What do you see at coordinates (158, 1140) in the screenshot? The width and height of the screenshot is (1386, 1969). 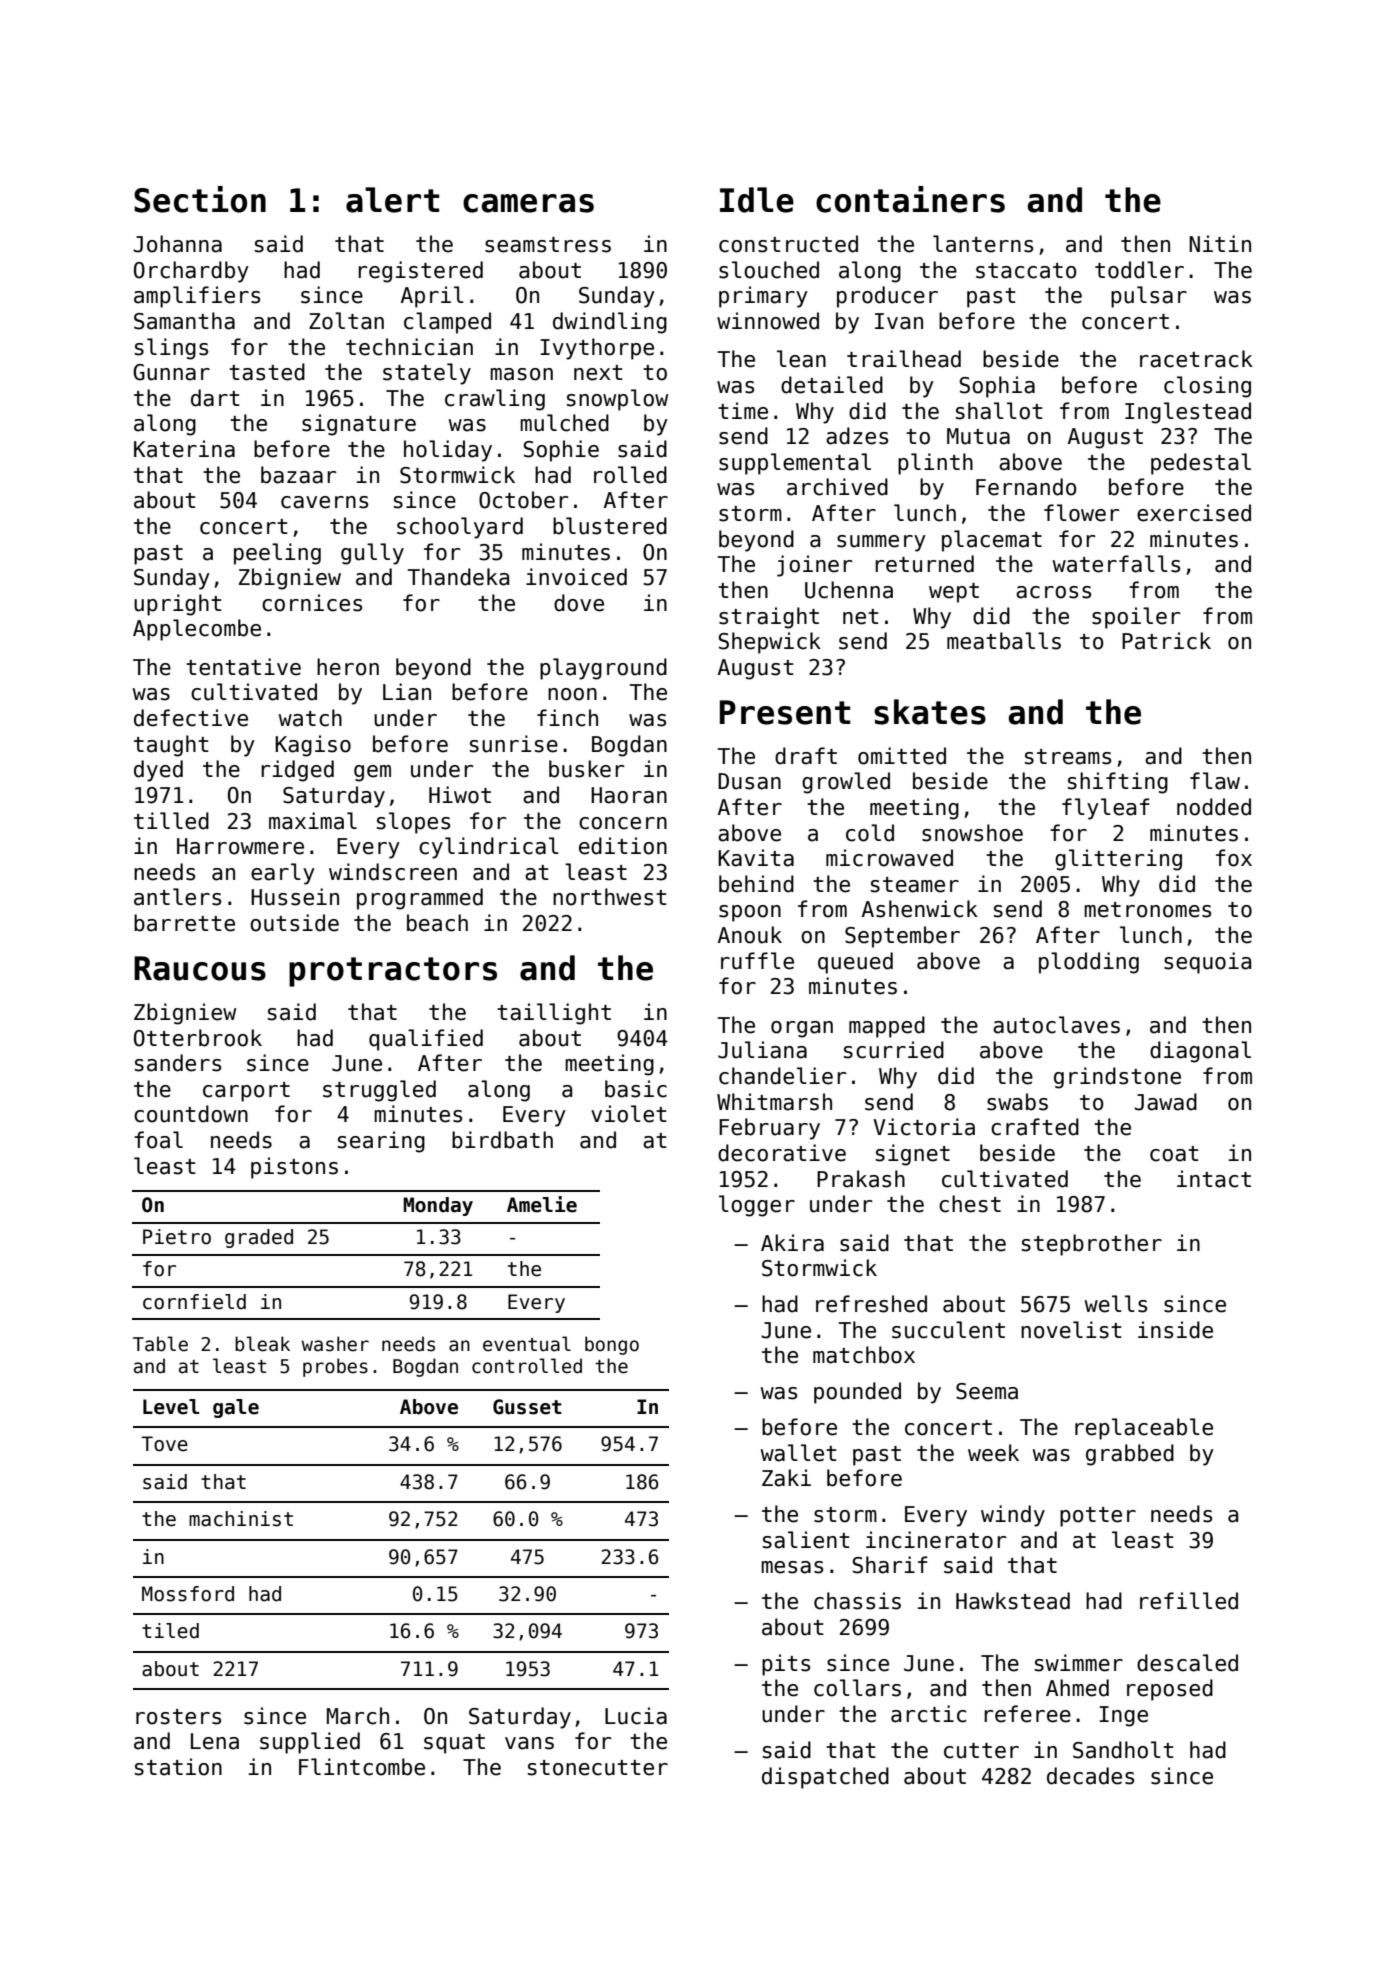 I see `foal` at bounding box center [158, 1140].
